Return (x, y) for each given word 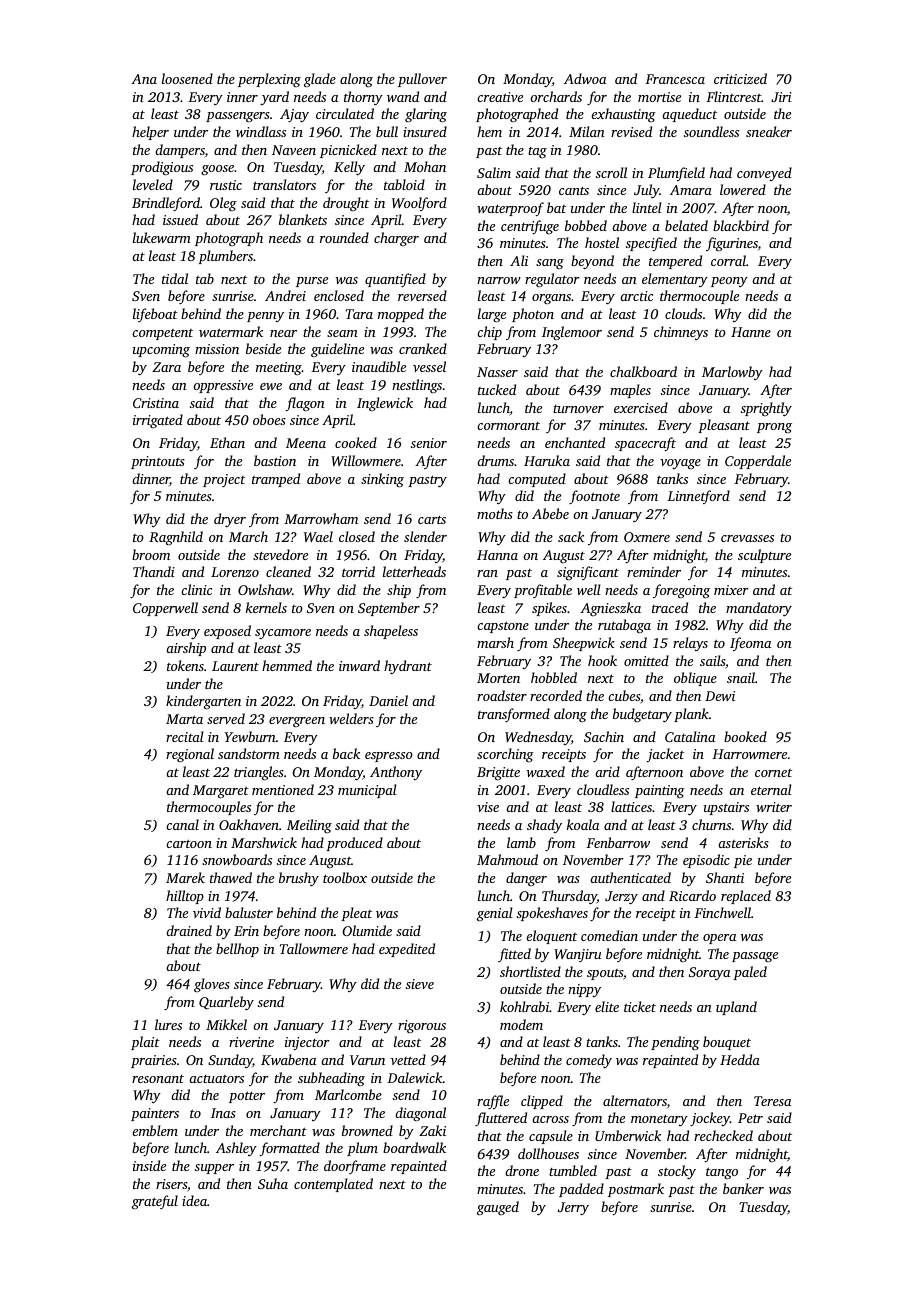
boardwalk (414, 1147)
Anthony (396, 773)
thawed (231, 877)
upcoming (161, 350)
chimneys (681, 333)
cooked (356, 442)
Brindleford (166, 204)
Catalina (690, 736)
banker (743, 1188)
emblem (155, 1130)
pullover (422, 80)
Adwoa (585, 78)
